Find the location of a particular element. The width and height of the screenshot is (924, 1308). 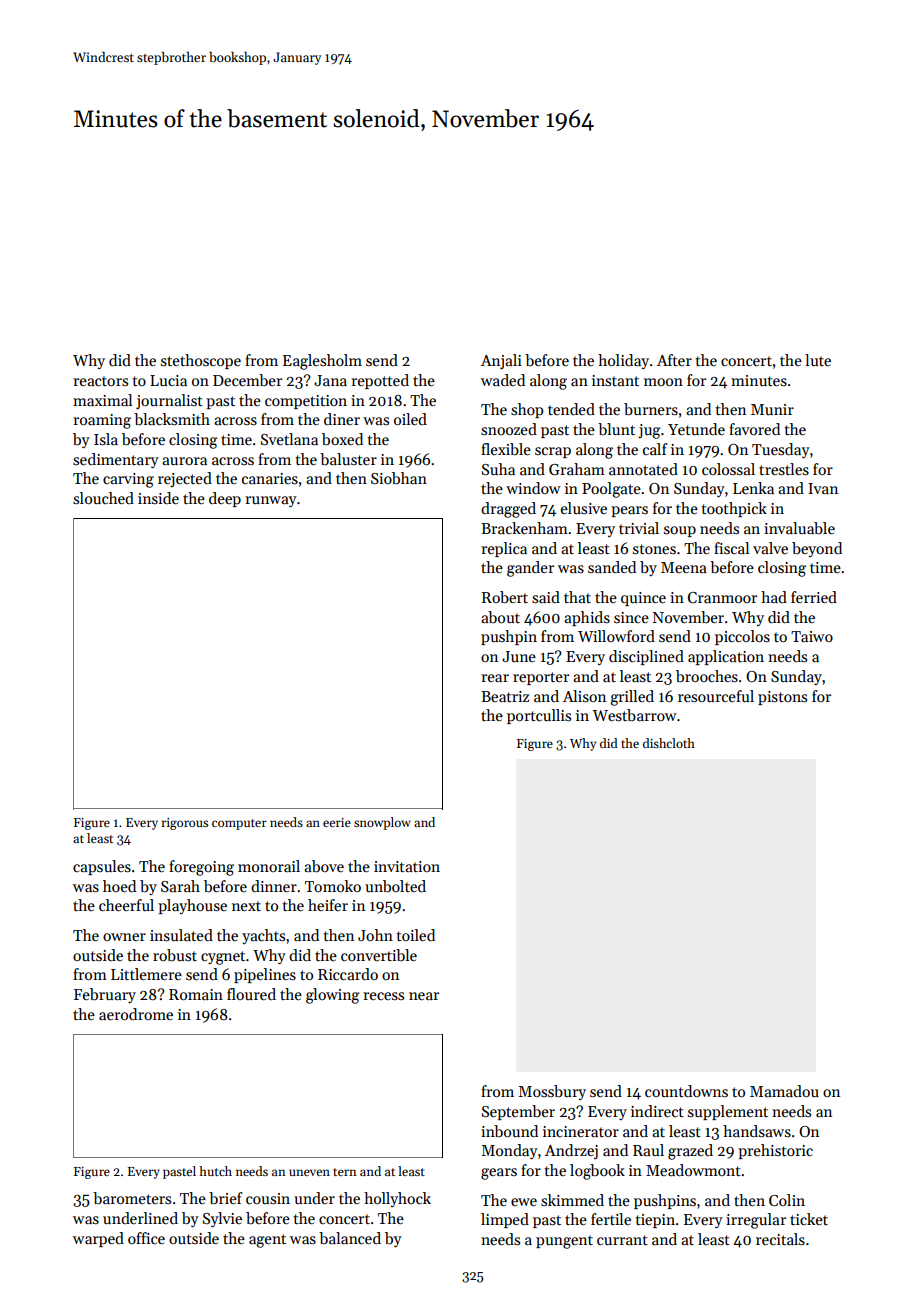

December is located at coordinates (247, 380).
